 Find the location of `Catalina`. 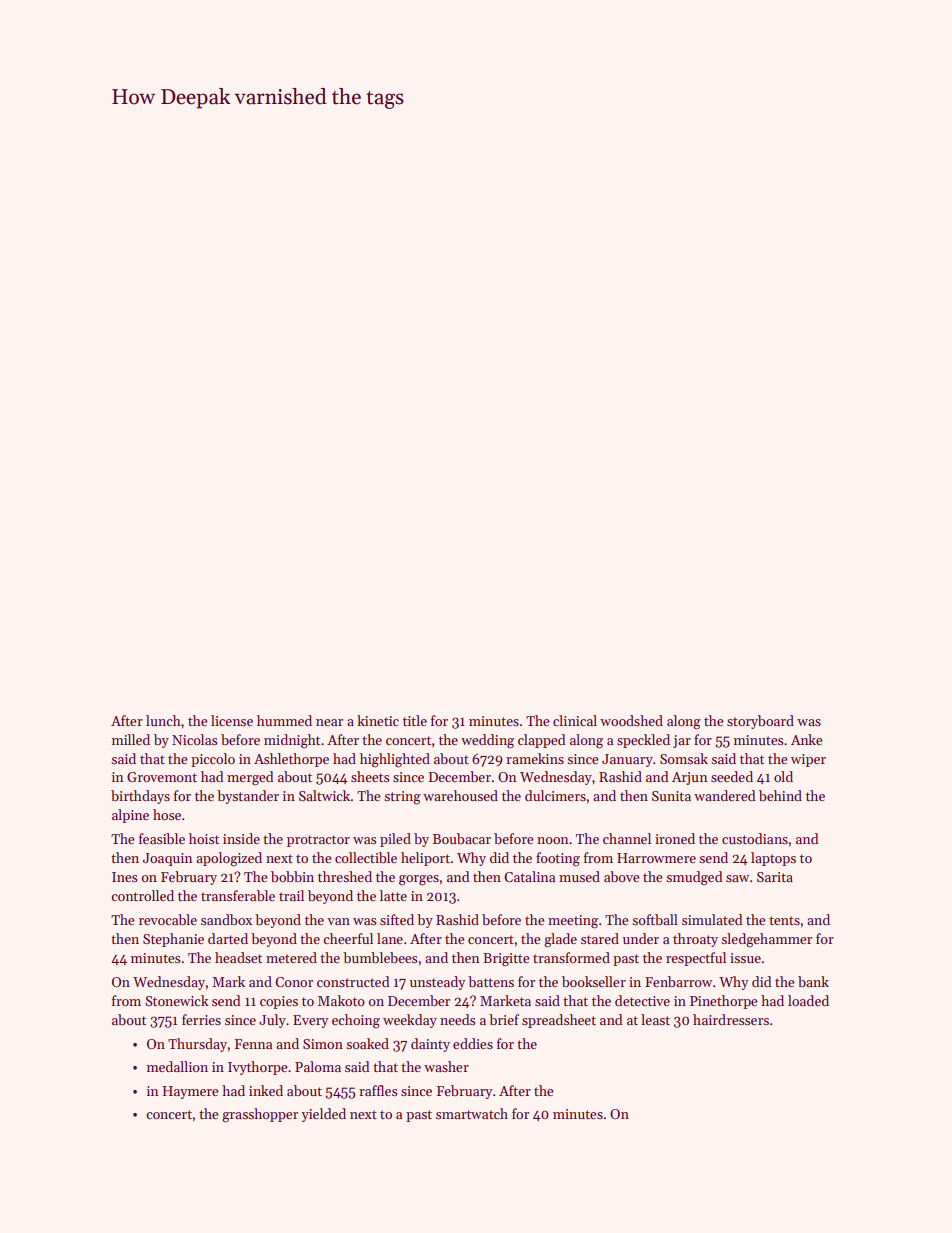

Catalina is located at coordinates (529, 876).
